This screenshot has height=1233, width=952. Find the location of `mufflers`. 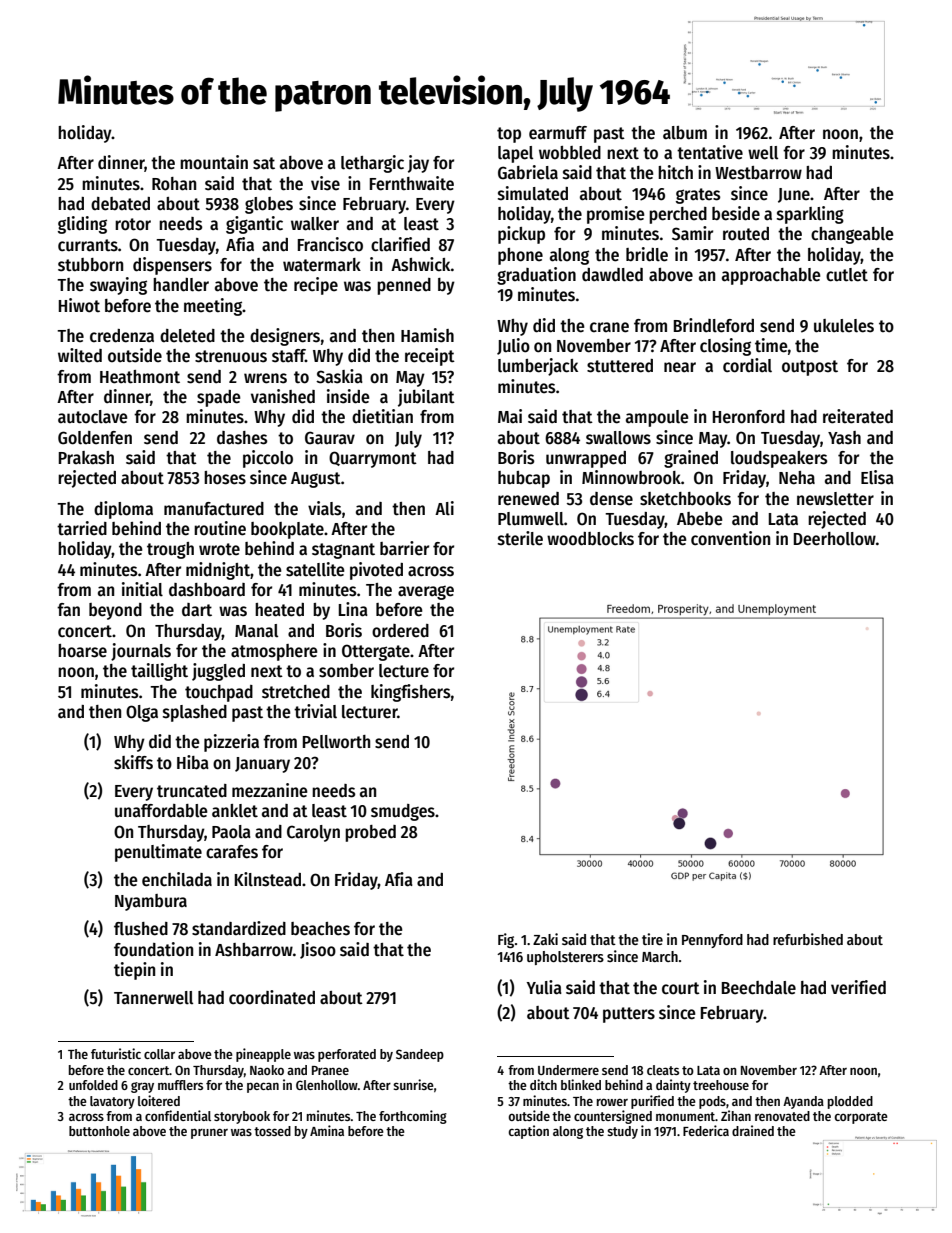

mufflers is located at coordinates (180, 1085).
